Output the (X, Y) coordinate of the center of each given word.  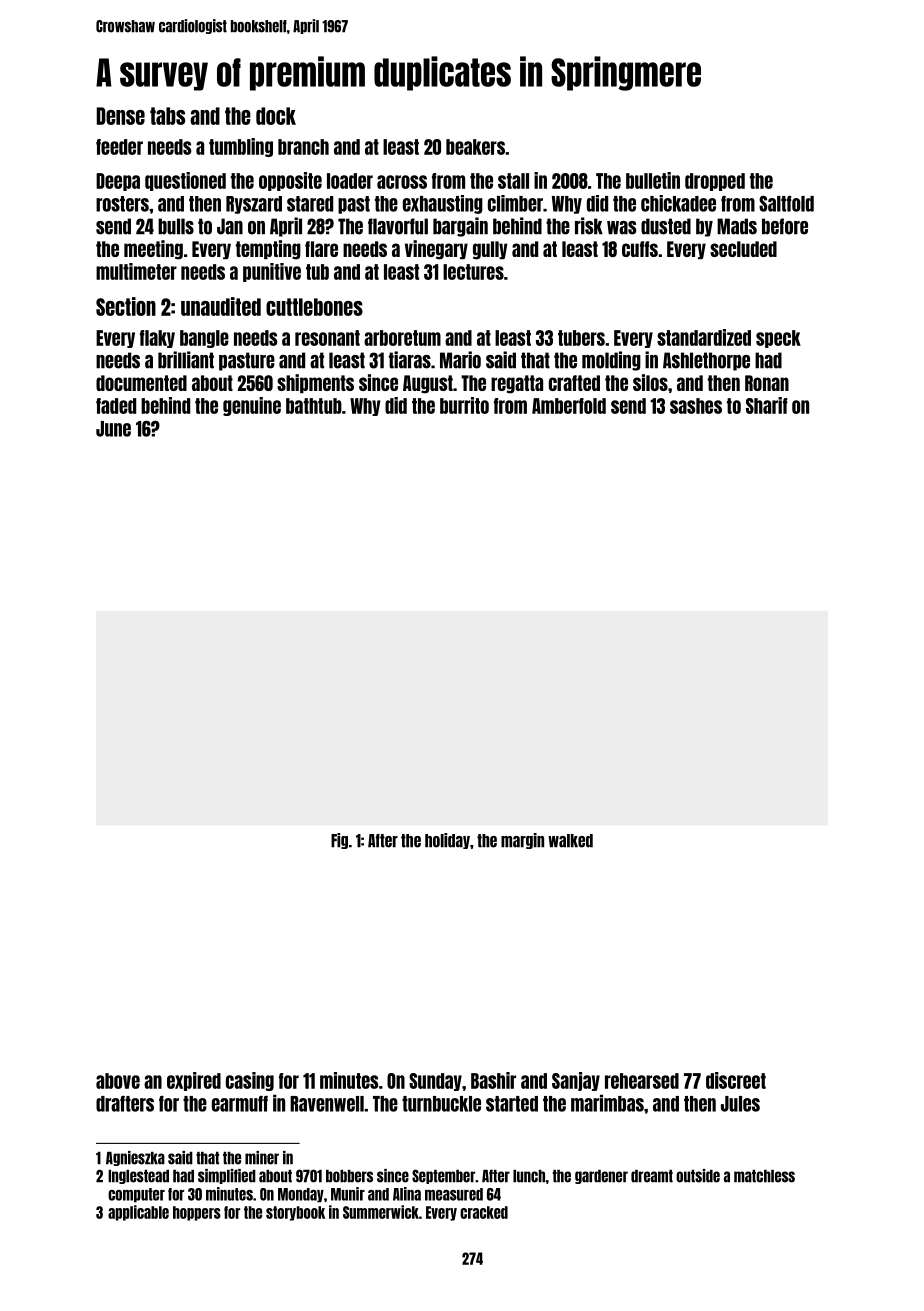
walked (570, 841)
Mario (460, 360)
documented (141, 383)
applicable (138, 1213)
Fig (339, 841)
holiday (447, 841)
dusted (666, 226)
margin (522, 841)
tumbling (241, 147)
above (118, 1081)
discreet (736, 1080)
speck (778, 339)
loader (350, 181)
